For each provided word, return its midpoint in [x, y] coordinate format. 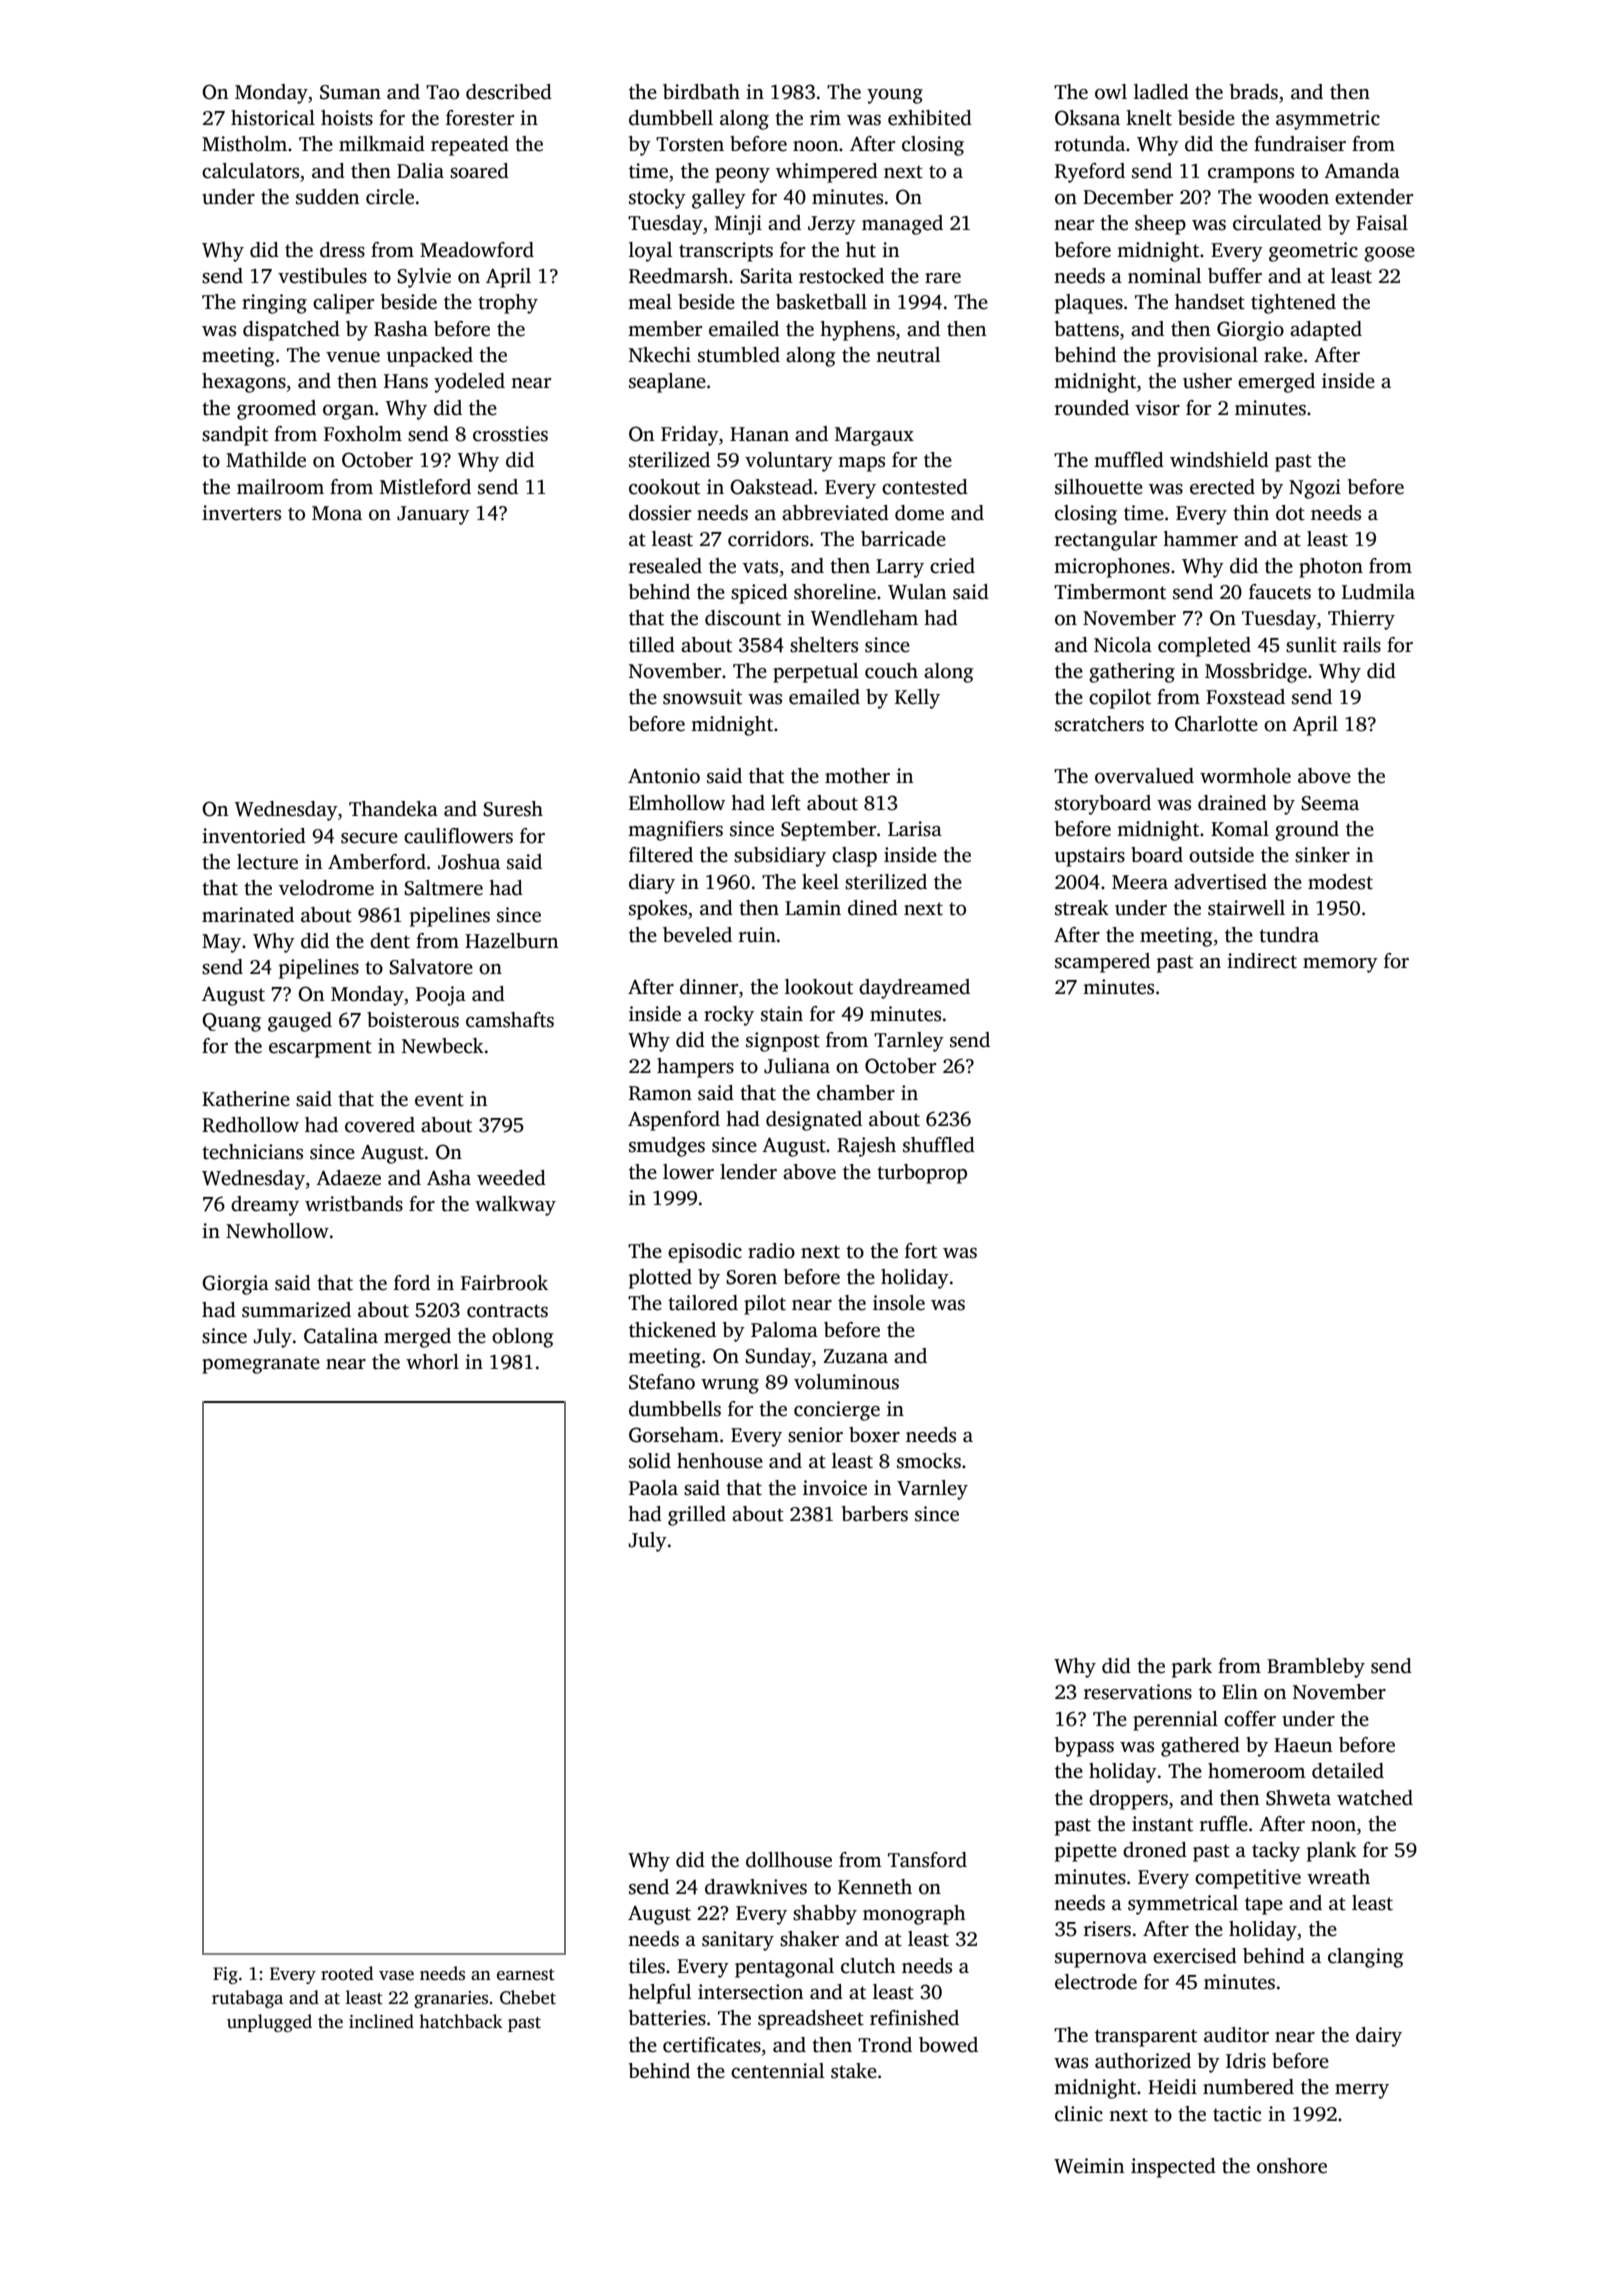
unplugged [269, 2023]
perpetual [816, 673]
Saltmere [443, 888]
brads [1254, 92]
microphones [1112, 568]
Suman [350, 92]
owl [1111, 92]
